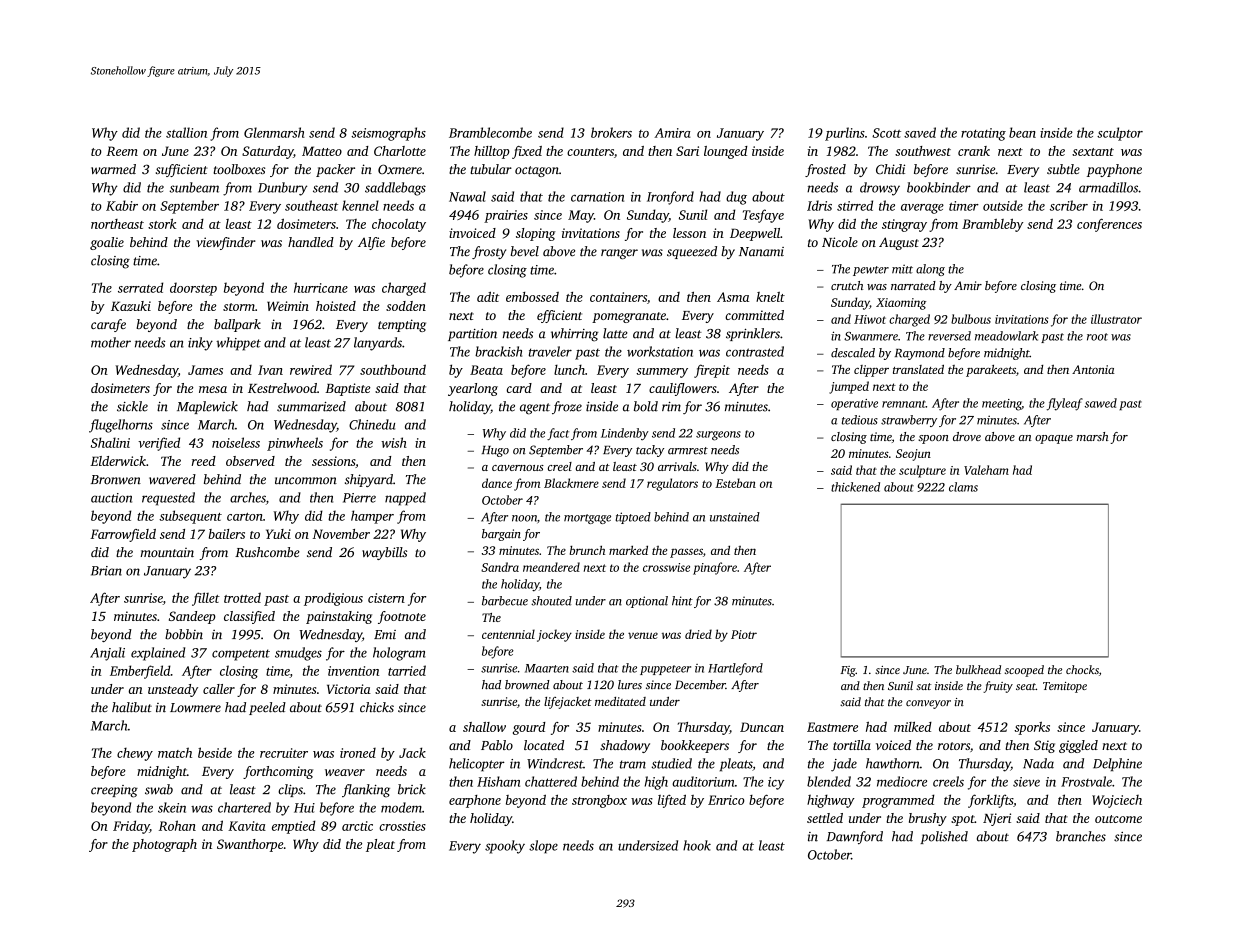  I want to click on Swanthorpe, so click(250, 845).
